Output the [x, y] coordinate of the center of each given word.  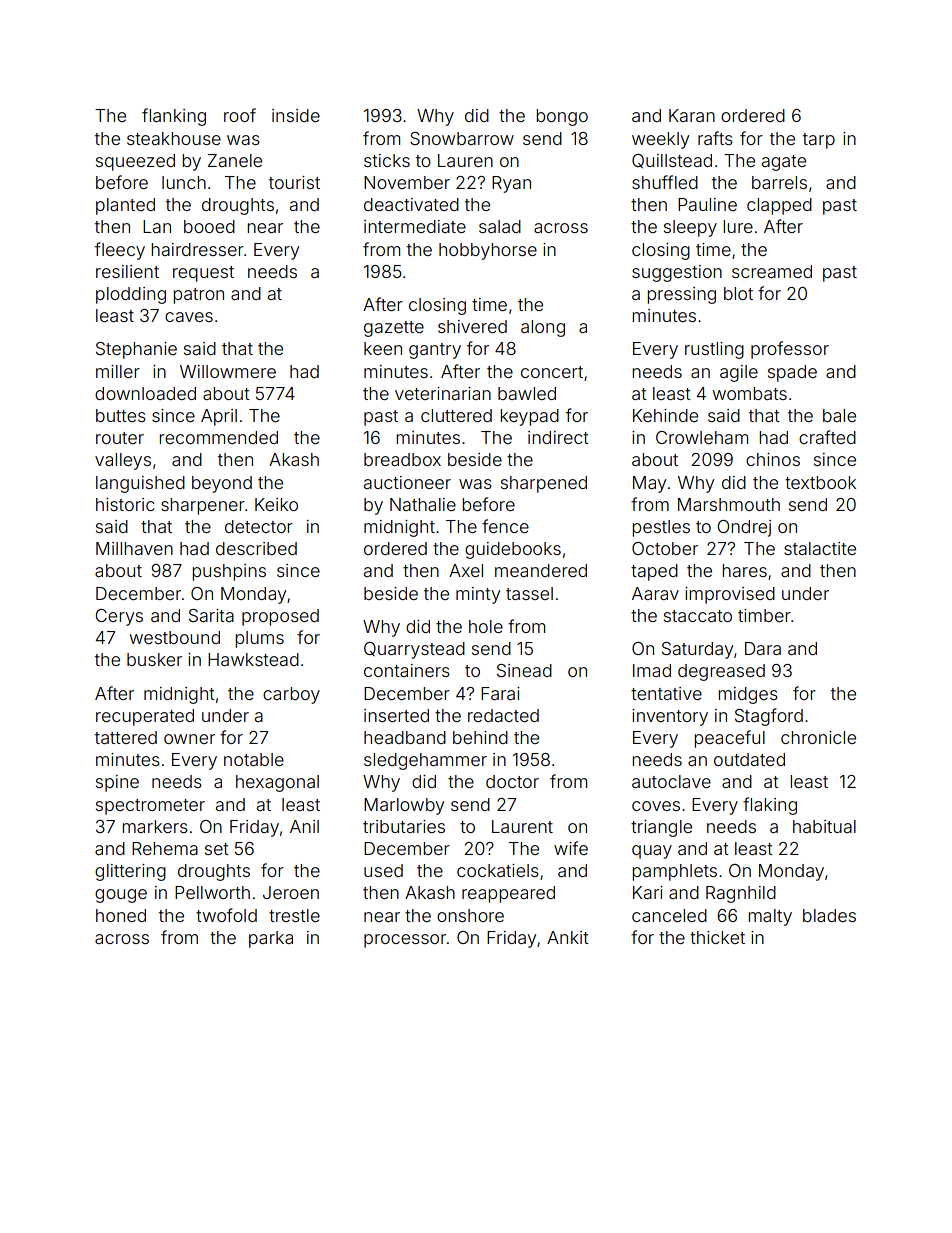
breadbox [402, 459]
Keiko [276, 504]
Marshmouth [729, 504]
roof [240, 115]
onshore [470, 915]
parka [271, 939]
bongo [562, 117]
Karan [692, 115]
